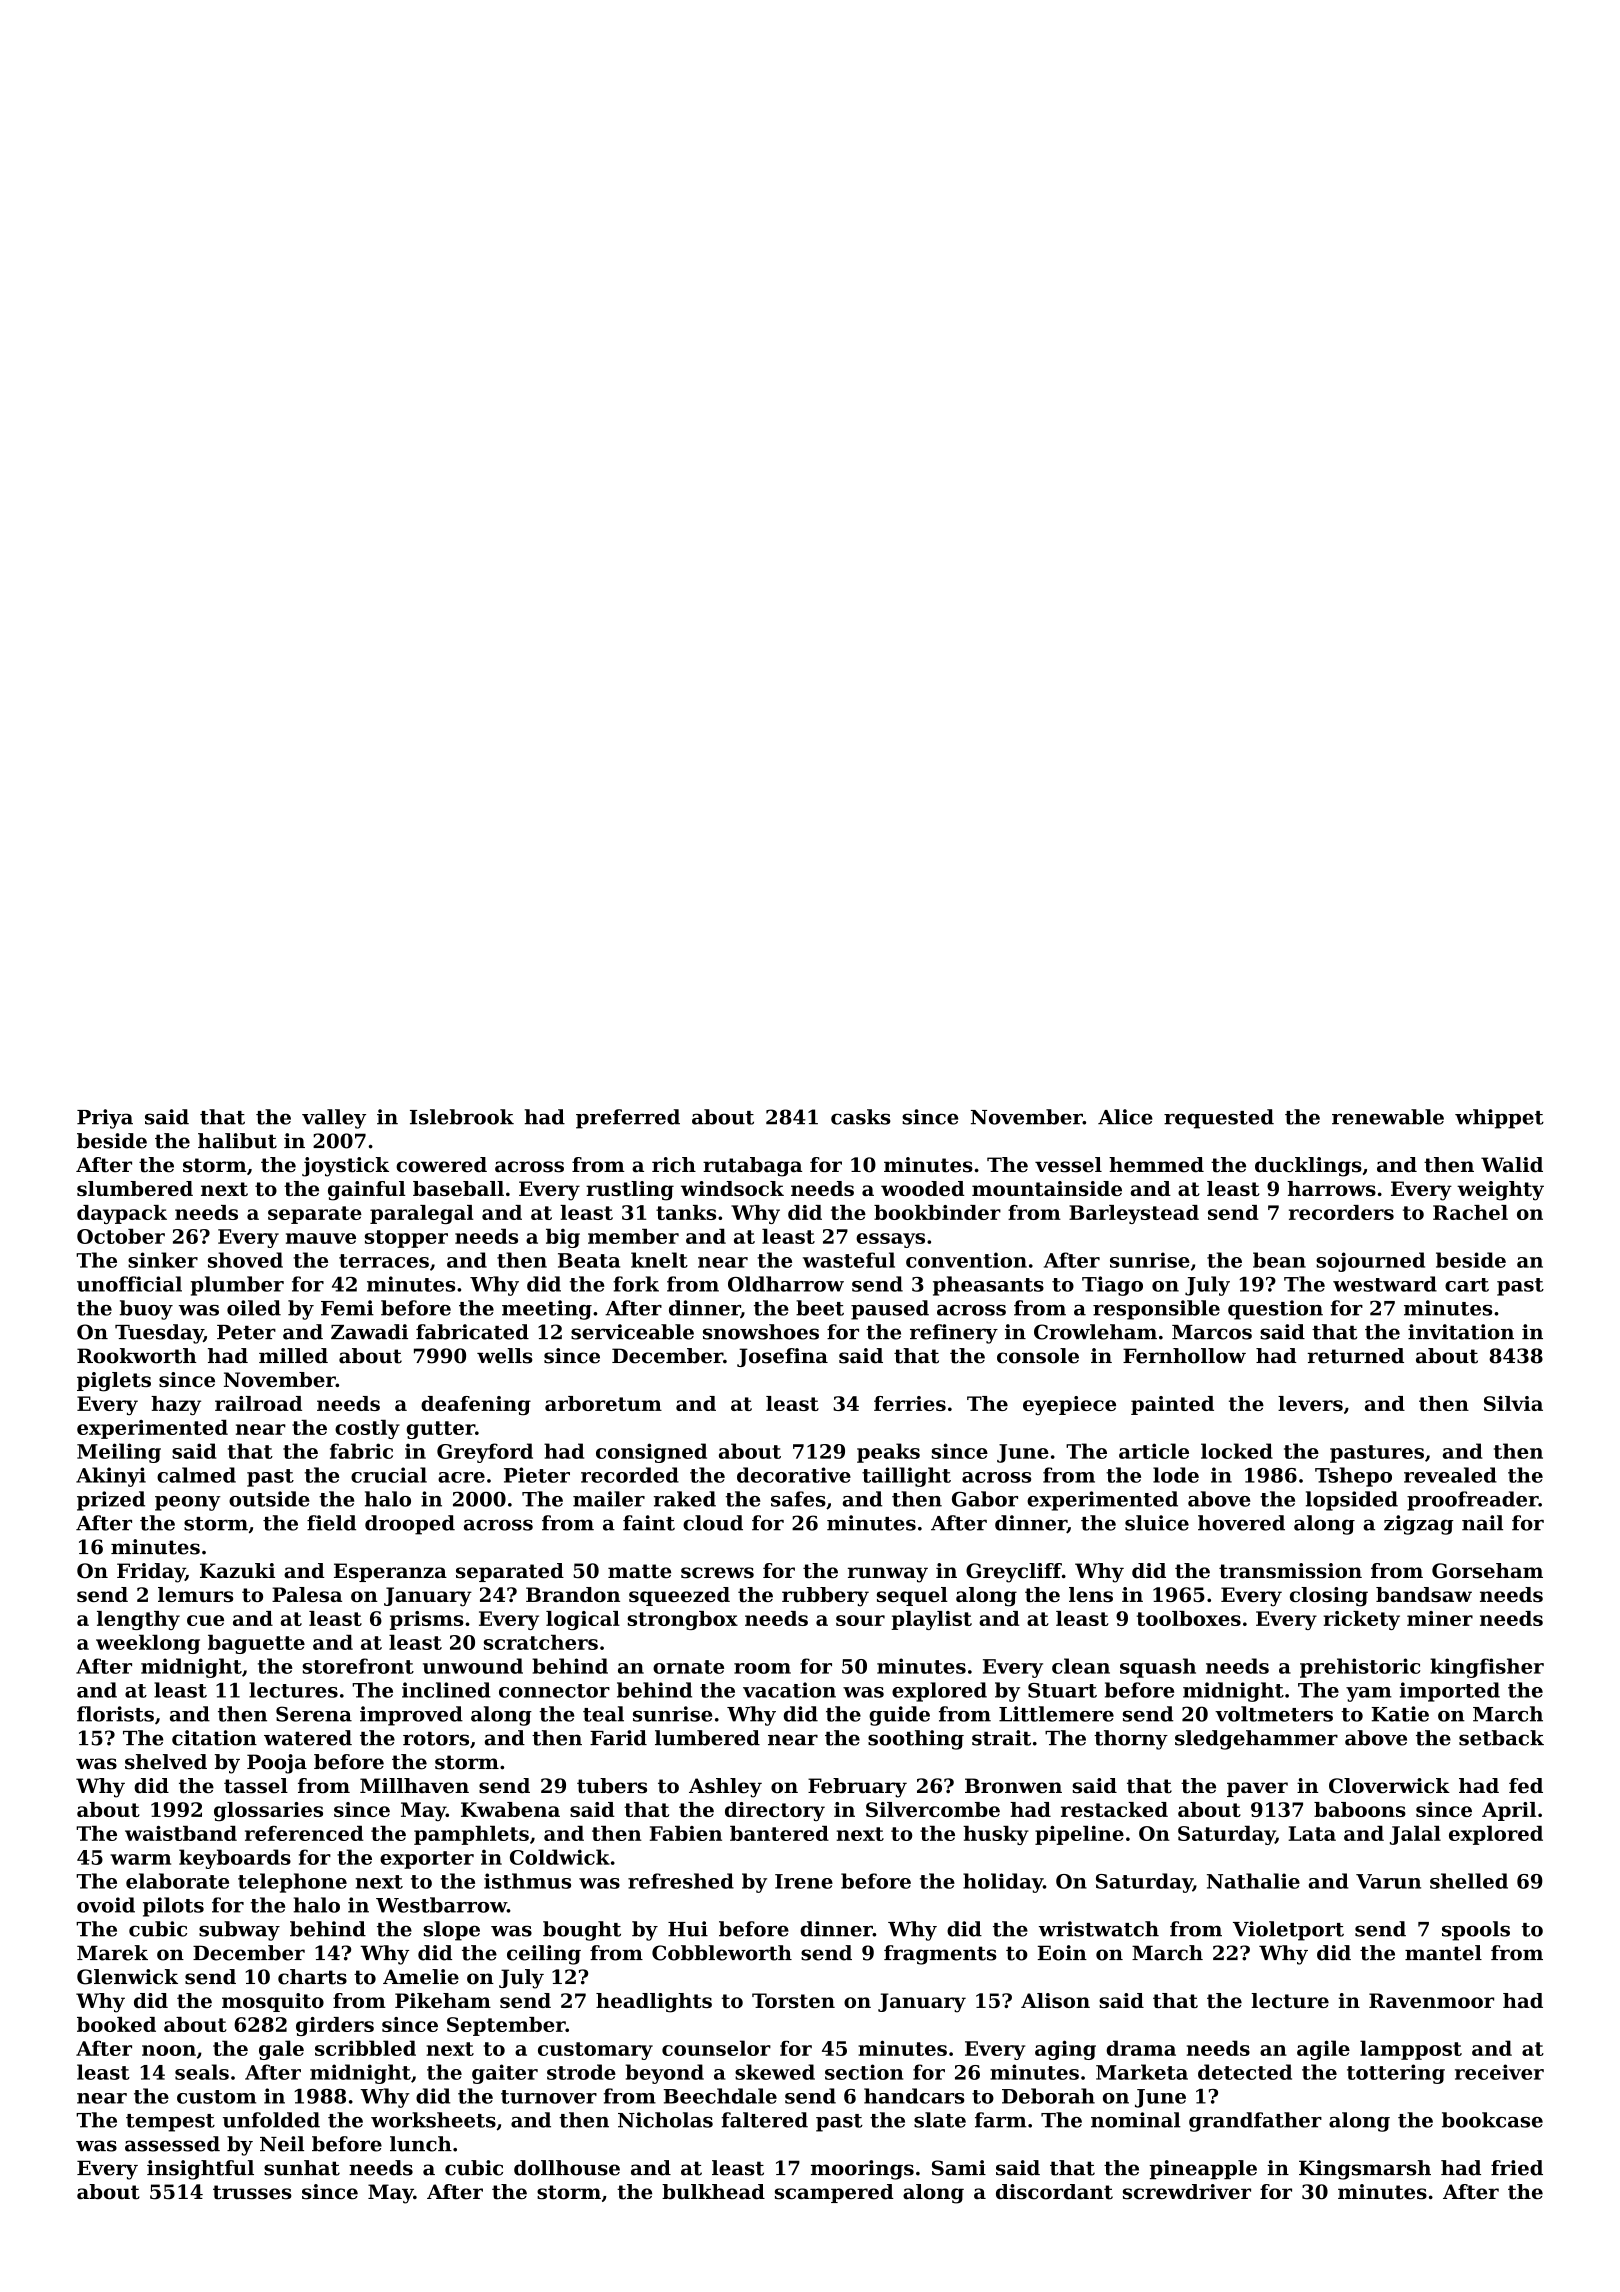 The image size is (1620, 2292). What do you see at coordinates (861, 1117) in the page?
I see `casks` at bounding box center [861, 1117].
